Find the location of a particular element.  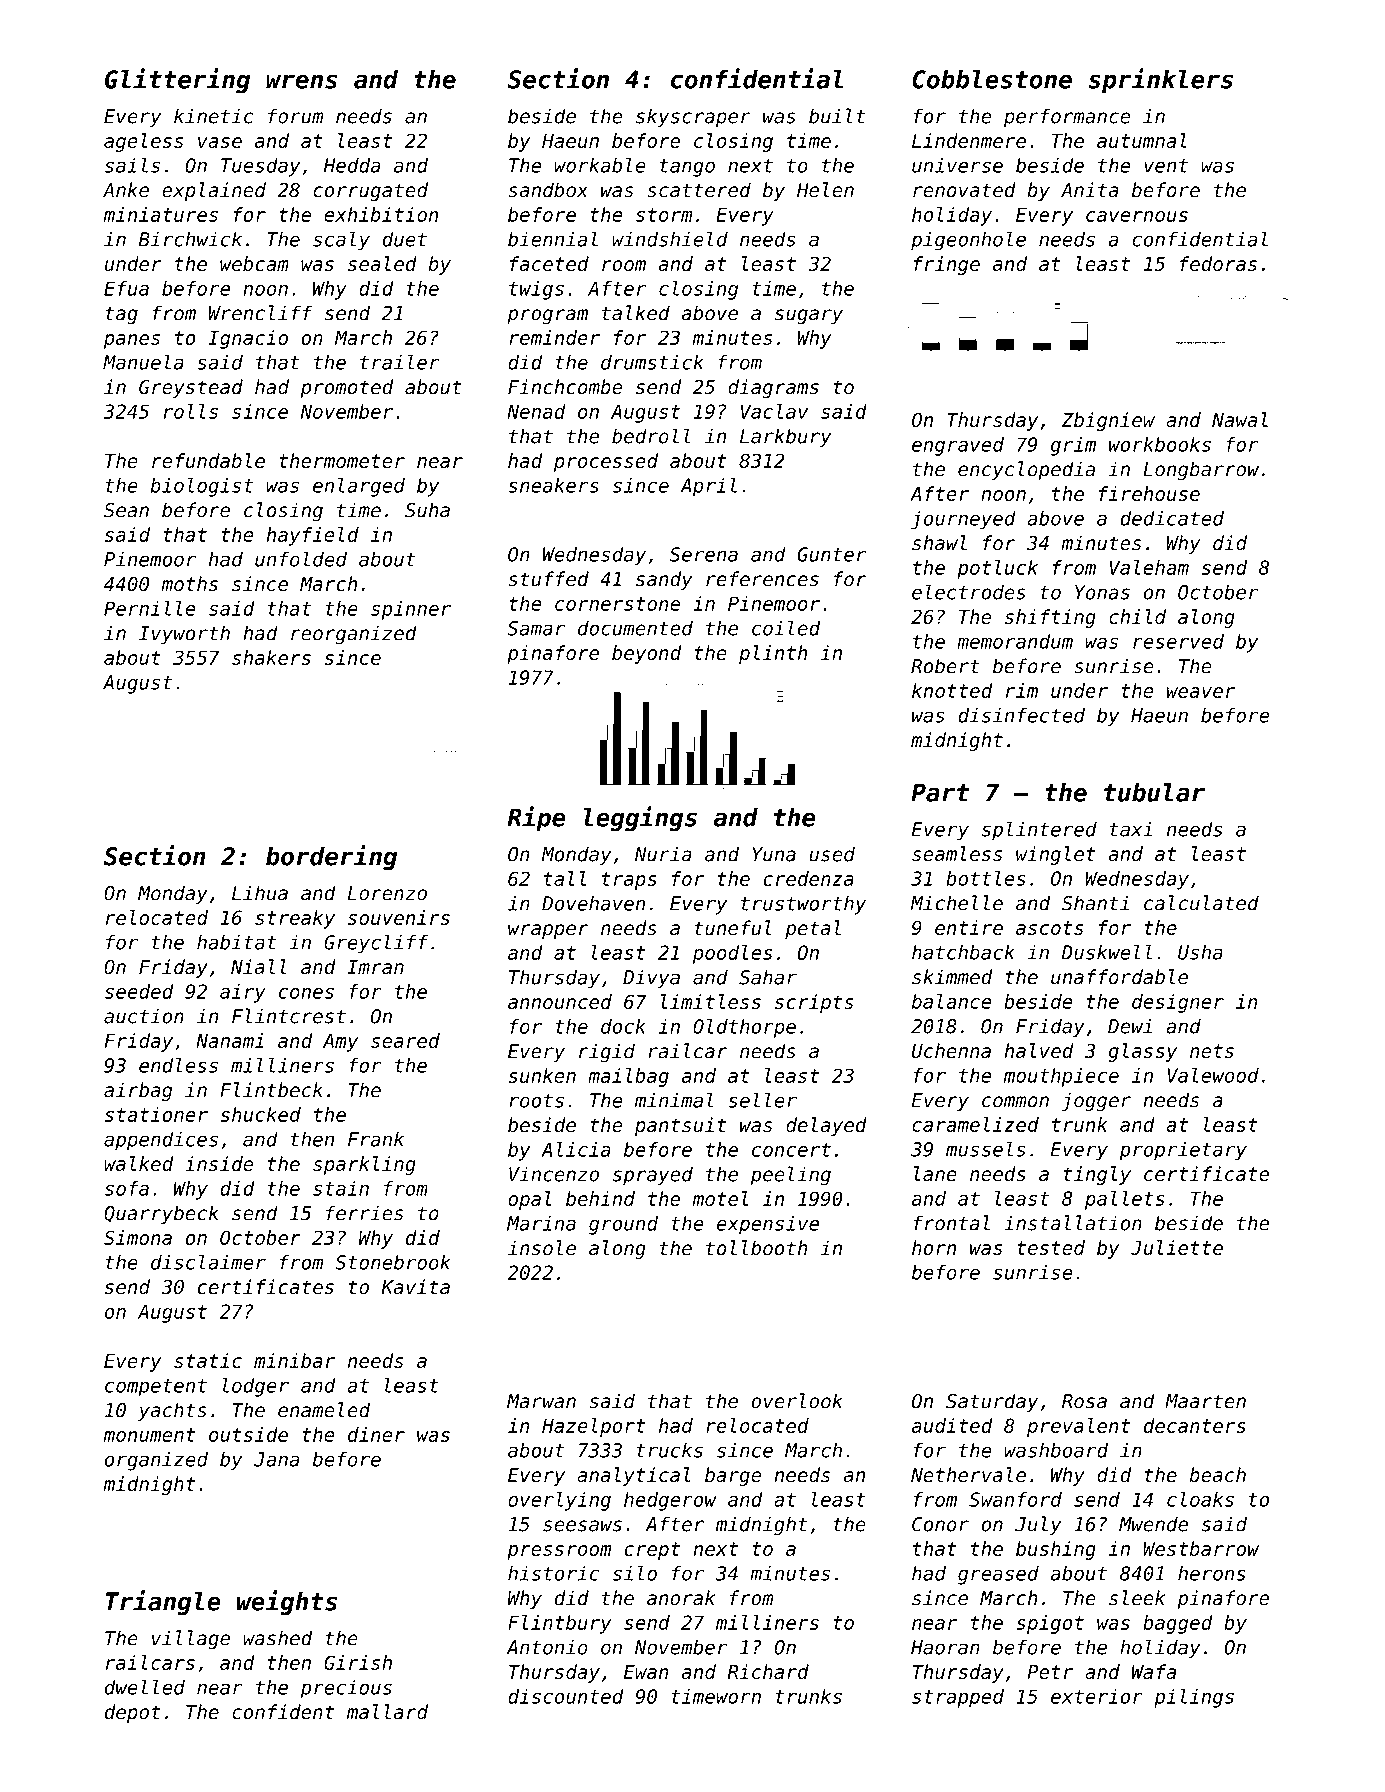

fedoras is located at coordinates (1218, 263).
